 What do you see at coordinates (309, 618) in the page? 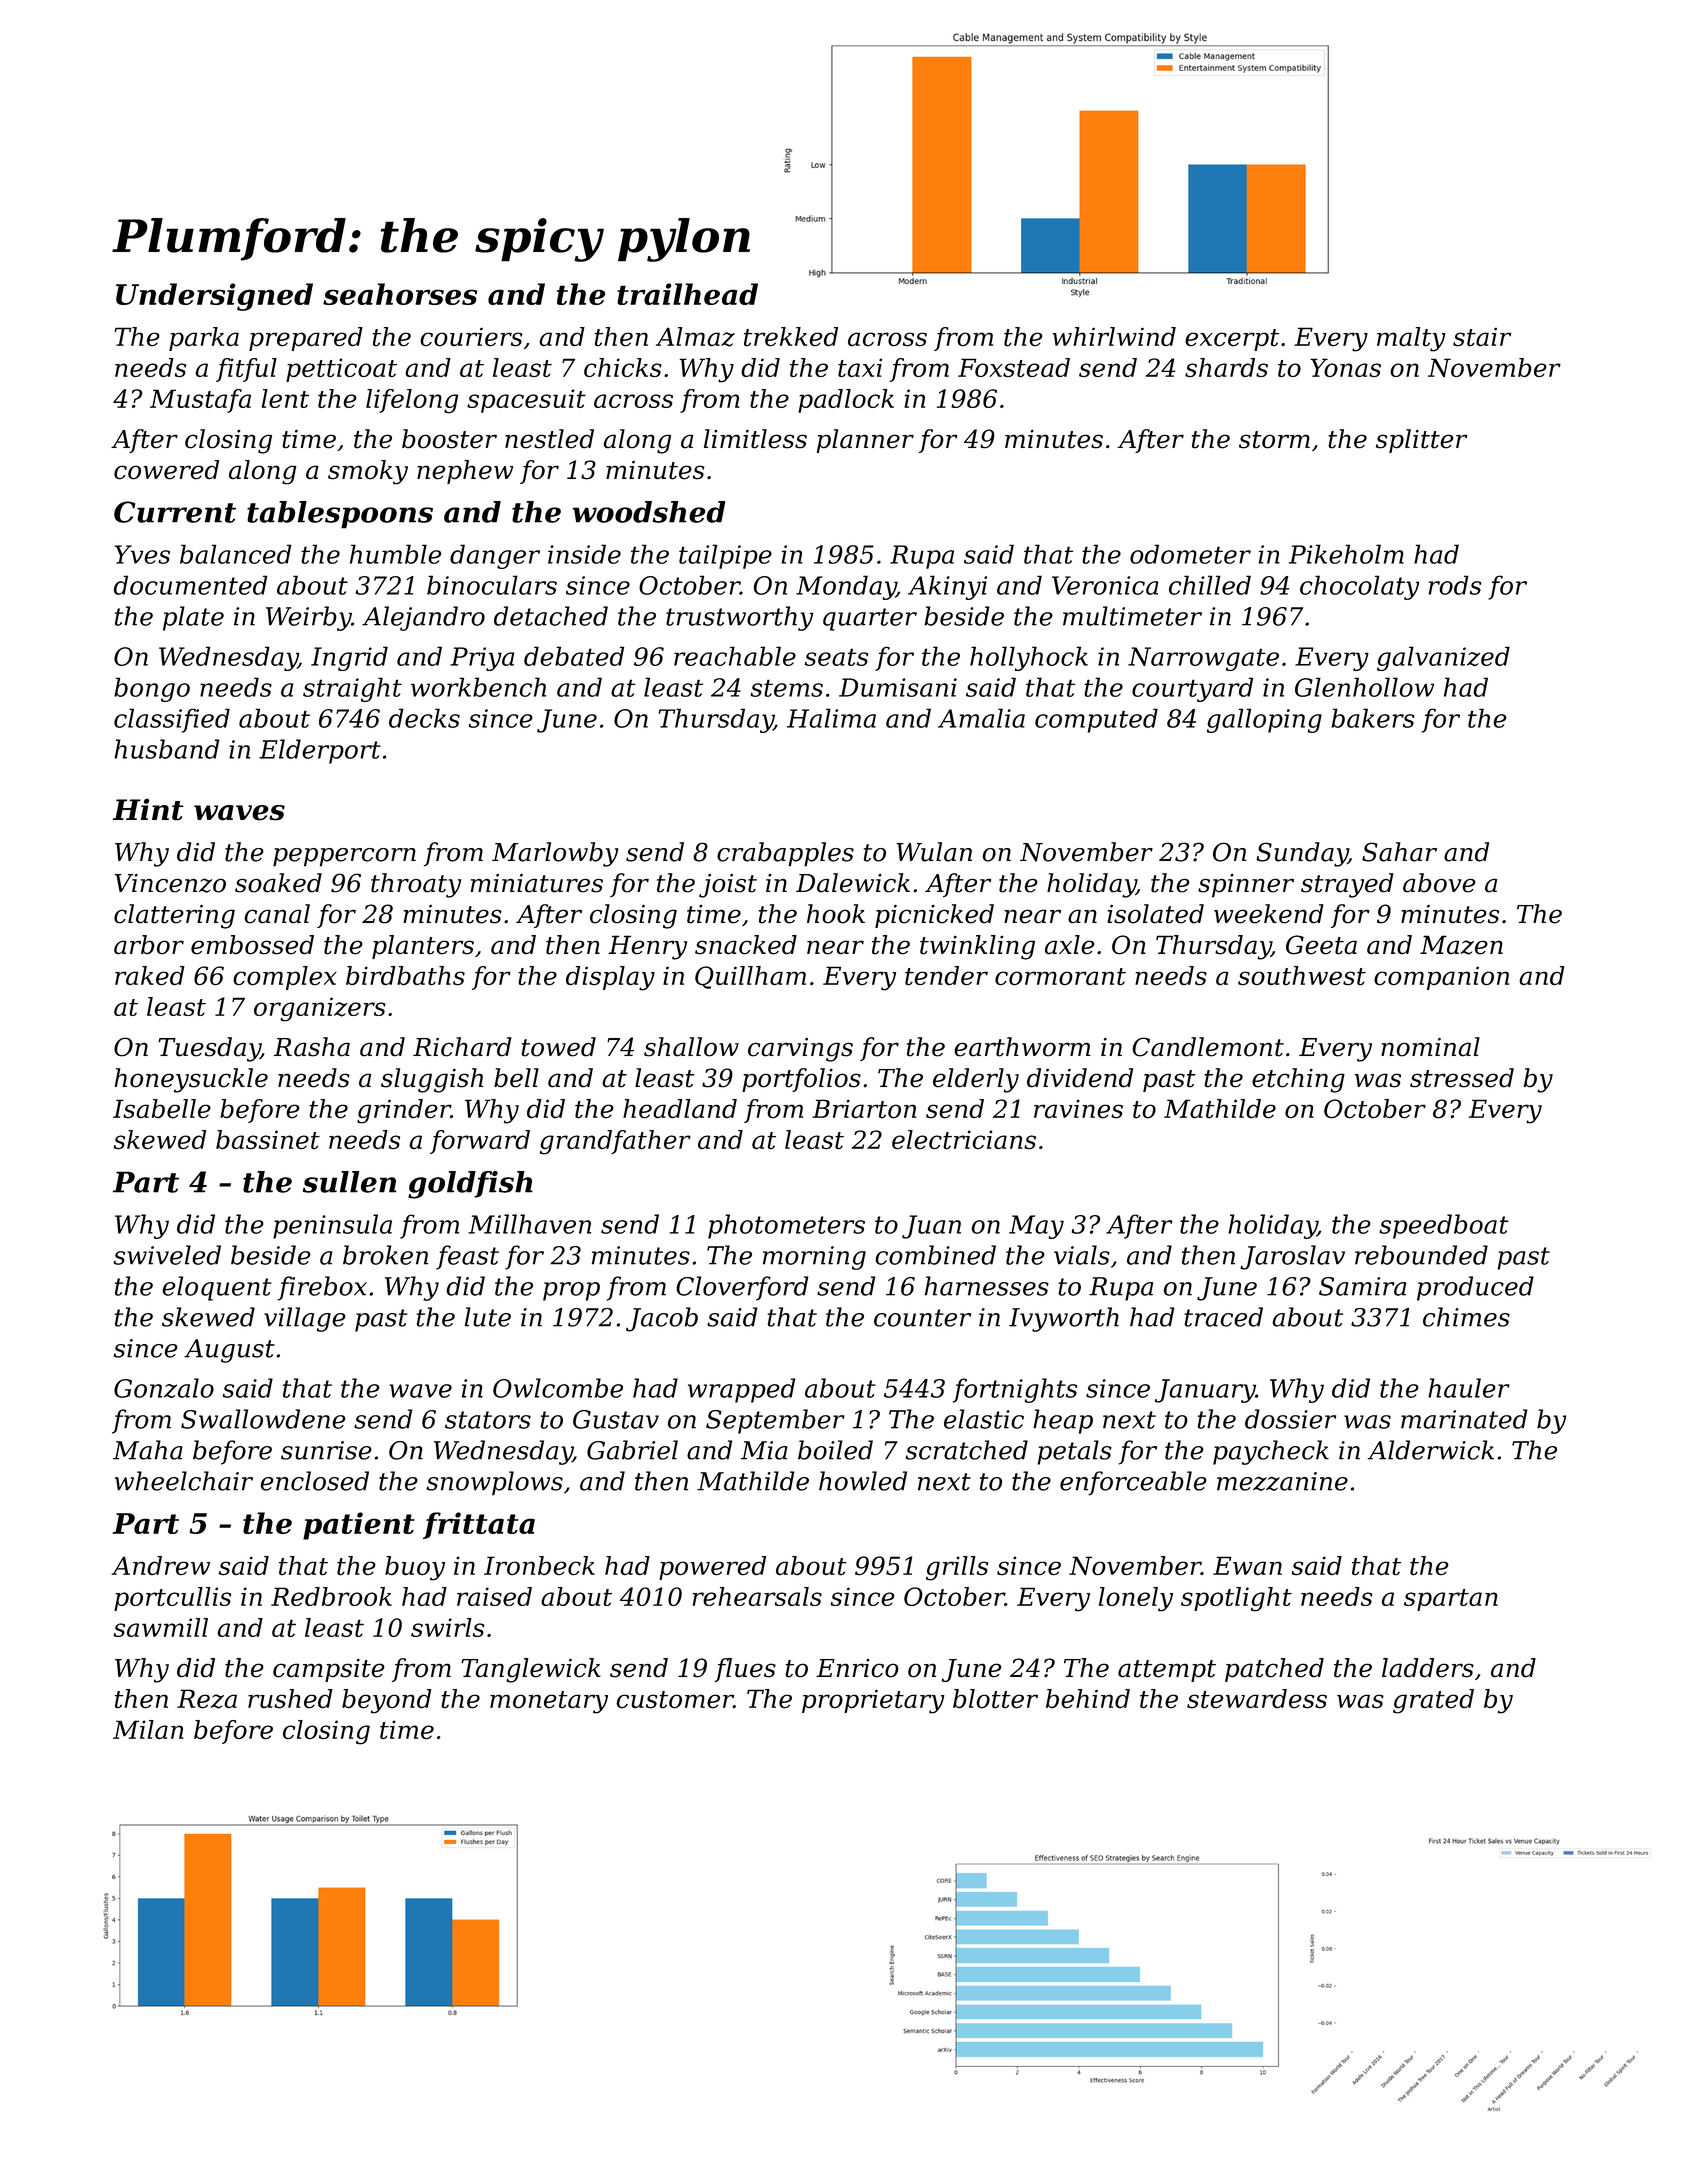
I see `Weirby` at bounding box center [309, 618].
